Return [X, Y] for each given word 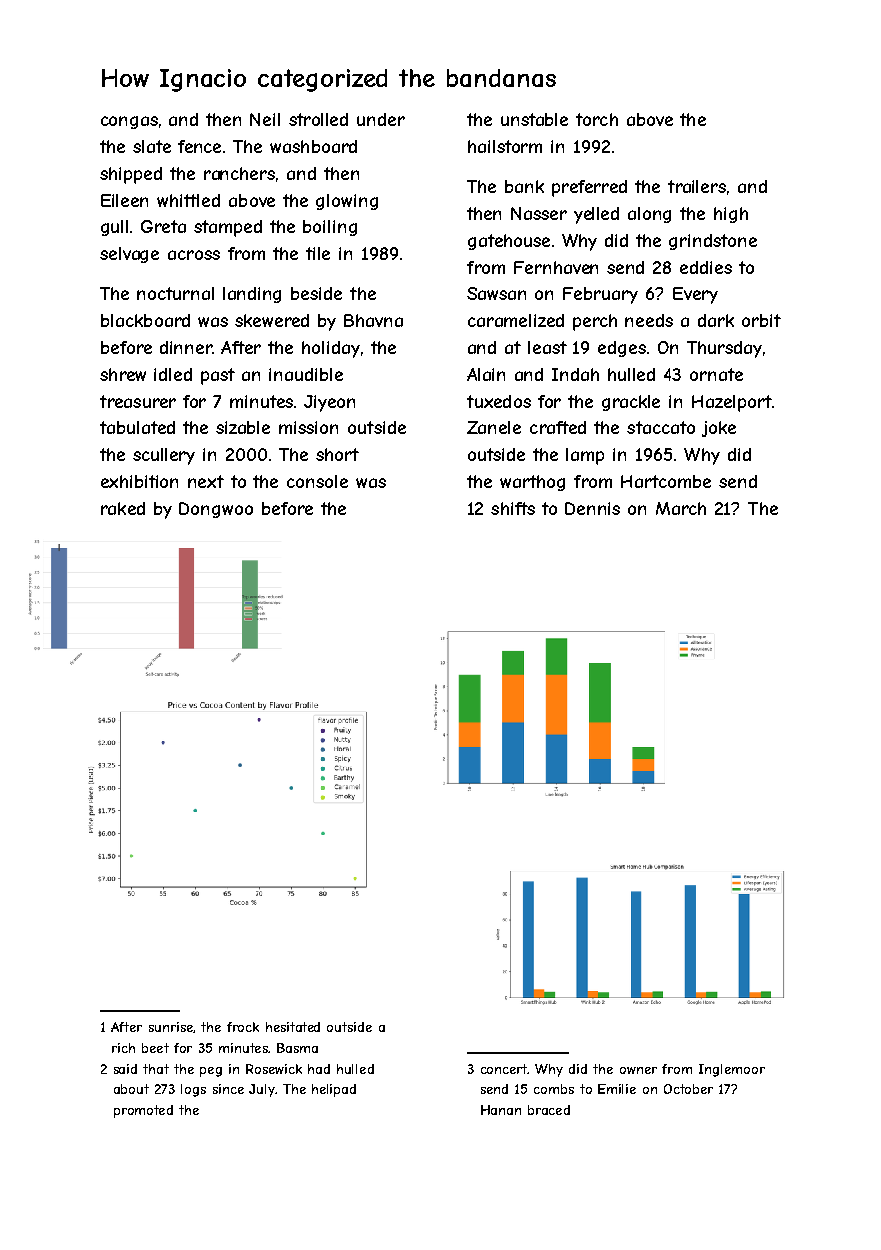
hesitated [293, 1027]
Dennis [592, 508]
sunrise [171, 1027]
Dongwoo [216, 510]
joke [719, 429]
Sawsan [496, 293]
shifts [513, 508]
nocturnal [175, 293]
